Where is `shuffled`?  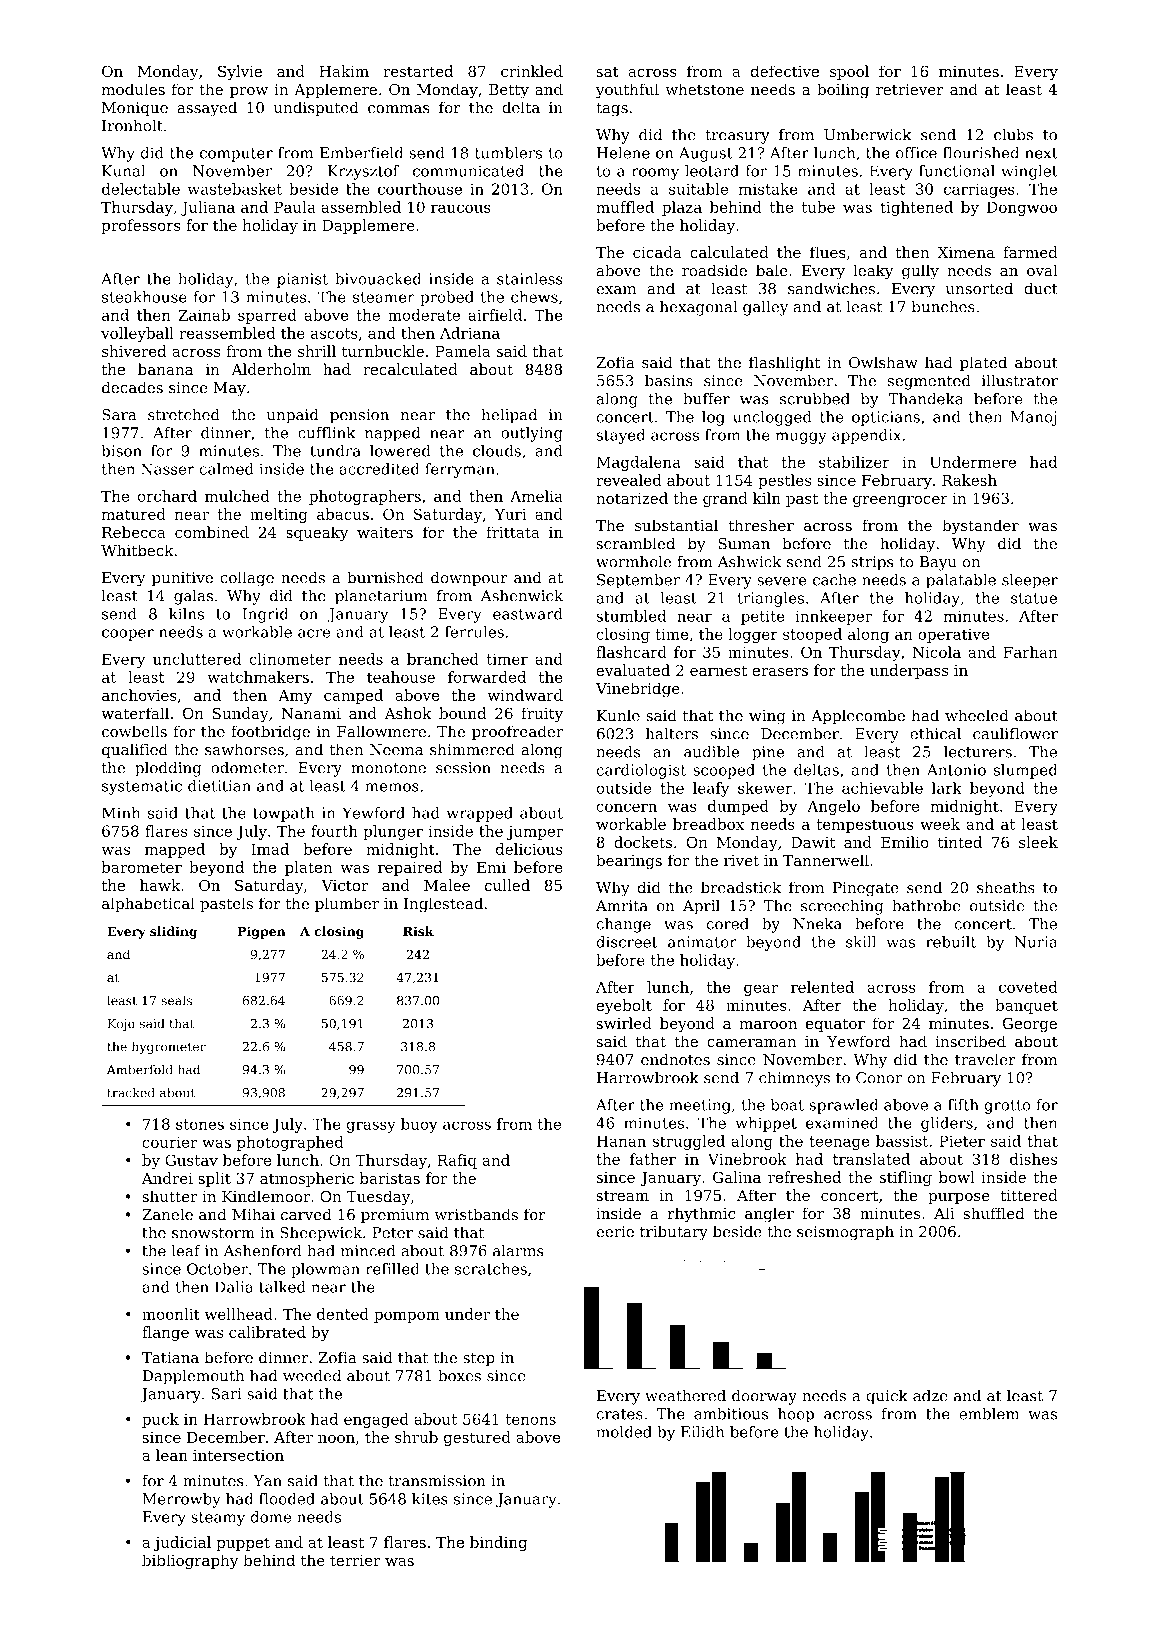
shuffled is located at coordinates (994, 1213).
